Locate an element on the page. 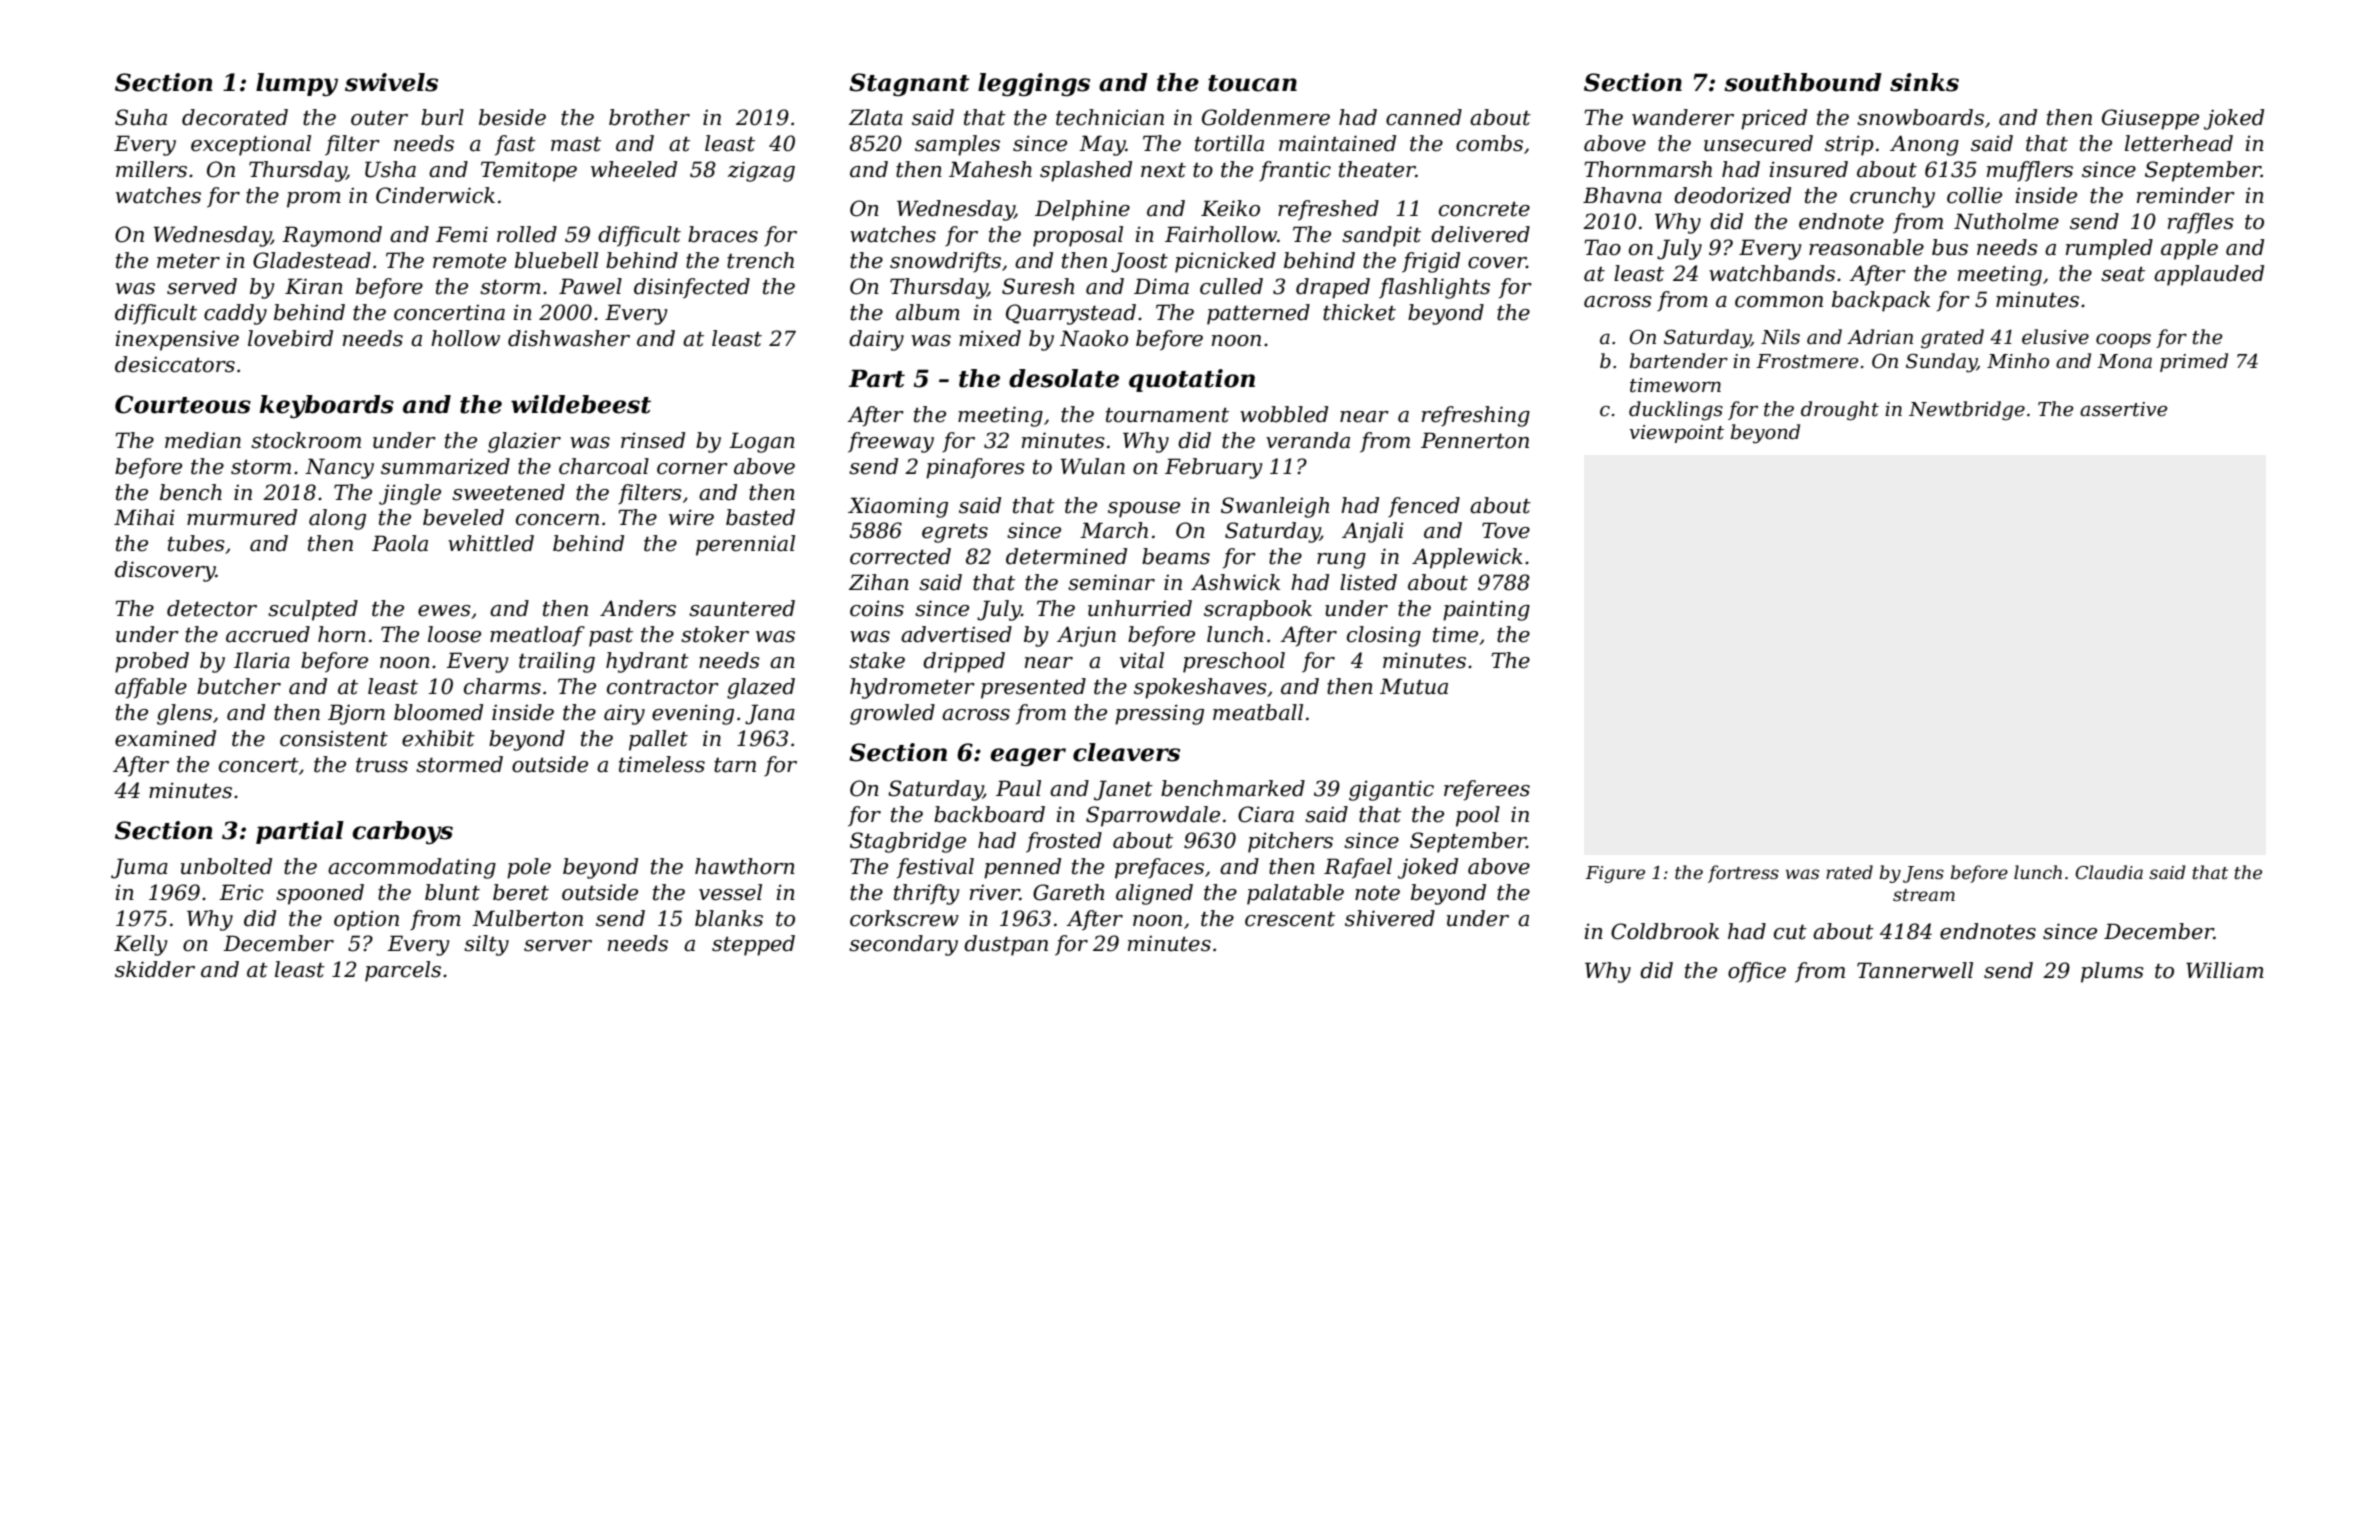 This page has height=1540, width=2380. quotation is located at coordinates (1192, 380).
